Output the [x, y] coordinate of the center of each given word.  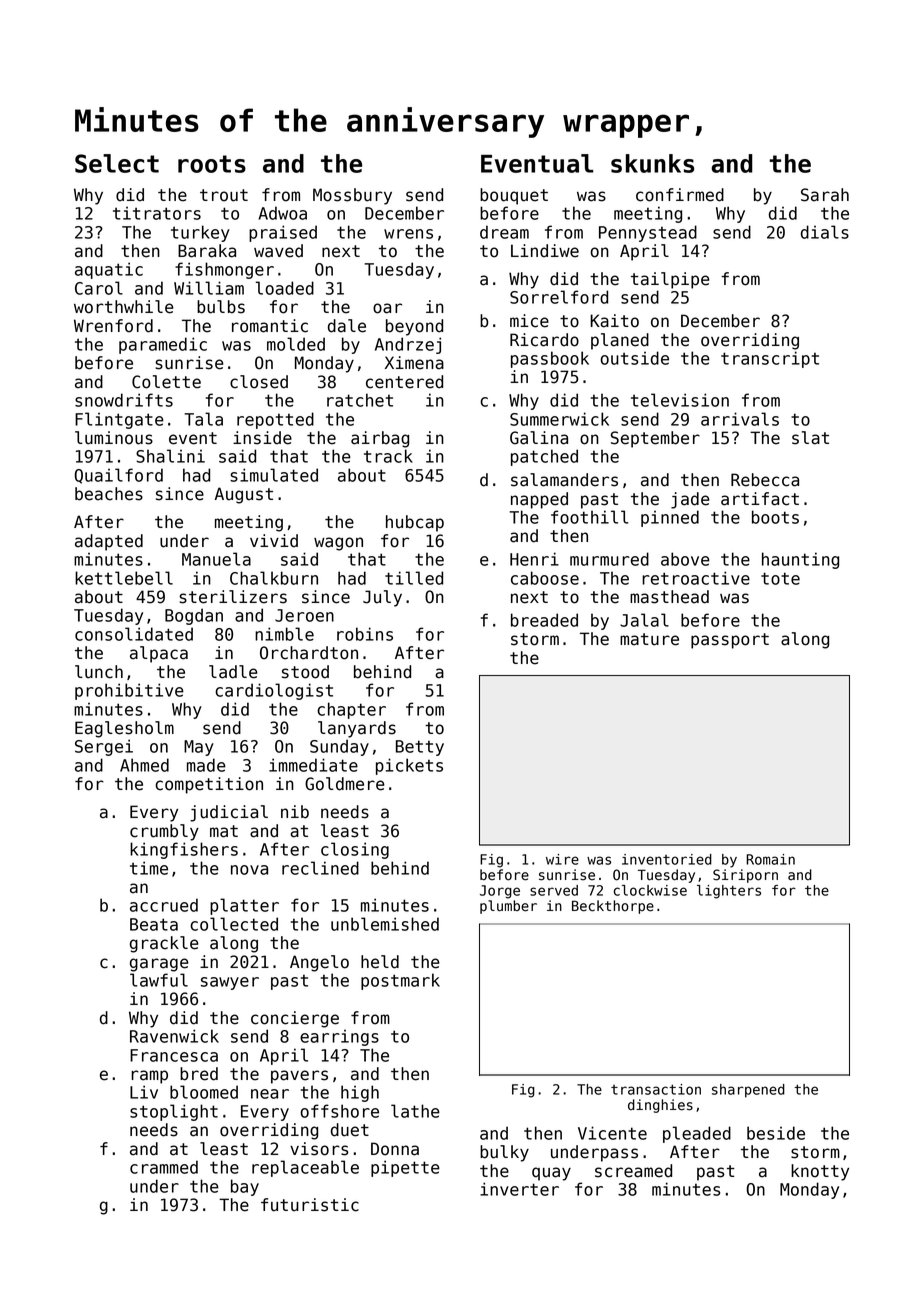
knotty [820, 1172]
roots [212, 164]
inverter [519, 1189]
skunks [652, 163]
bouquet [514, 196]
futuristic [310, 1205]
